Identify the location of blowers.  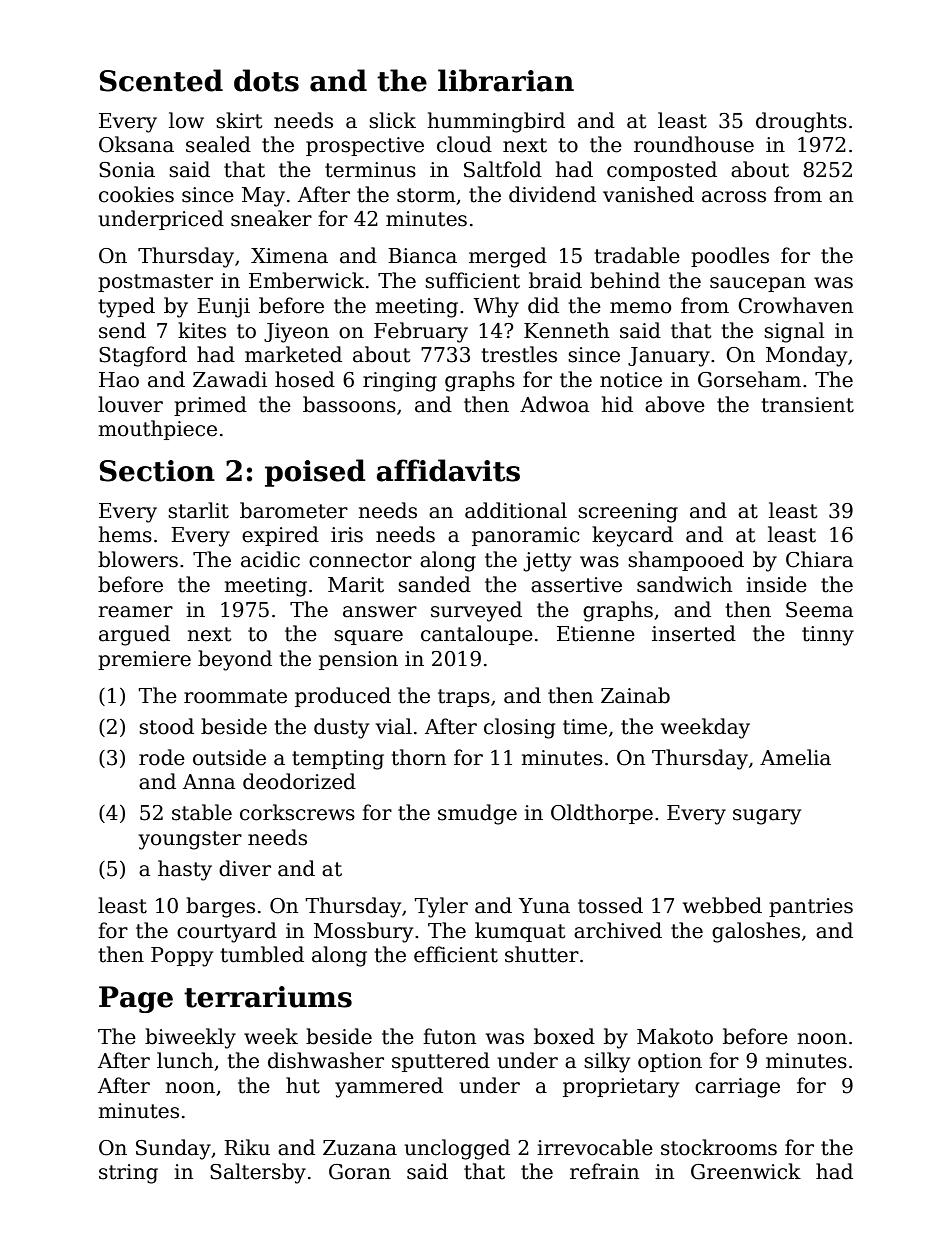
(138, 559).
